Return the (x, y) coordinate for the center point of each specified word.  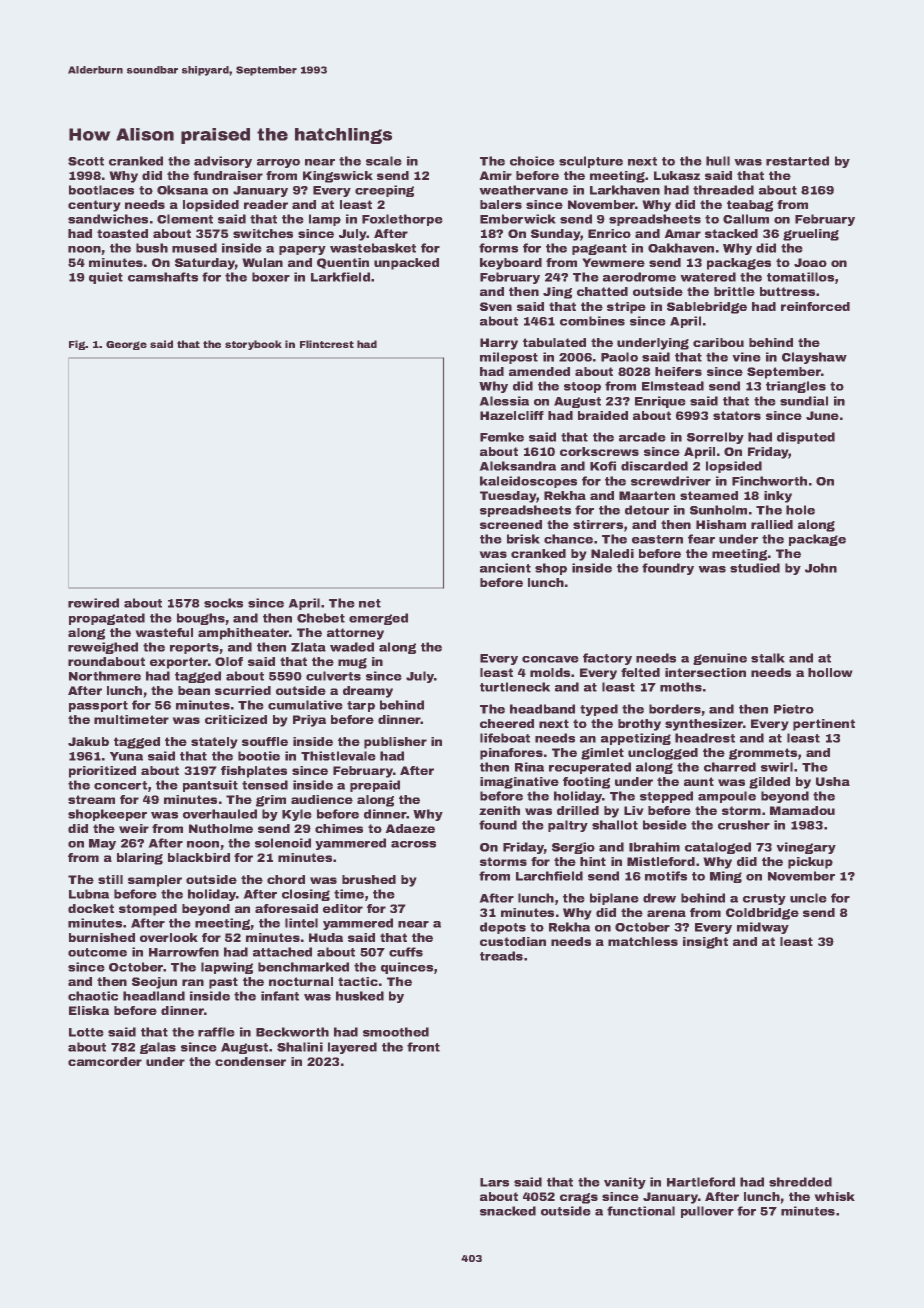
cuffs (406, 952)
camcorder (105, 1061)
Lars (494, 1182)
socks (223, 603)
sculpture (591, 162)
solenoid (283, 843)
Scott (86, 161)
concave (550, 659)
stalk (768, 658)
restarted (797, 161)
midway (763, 928)
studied (755, 568)
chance (568, 539)
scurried (243, 690)
